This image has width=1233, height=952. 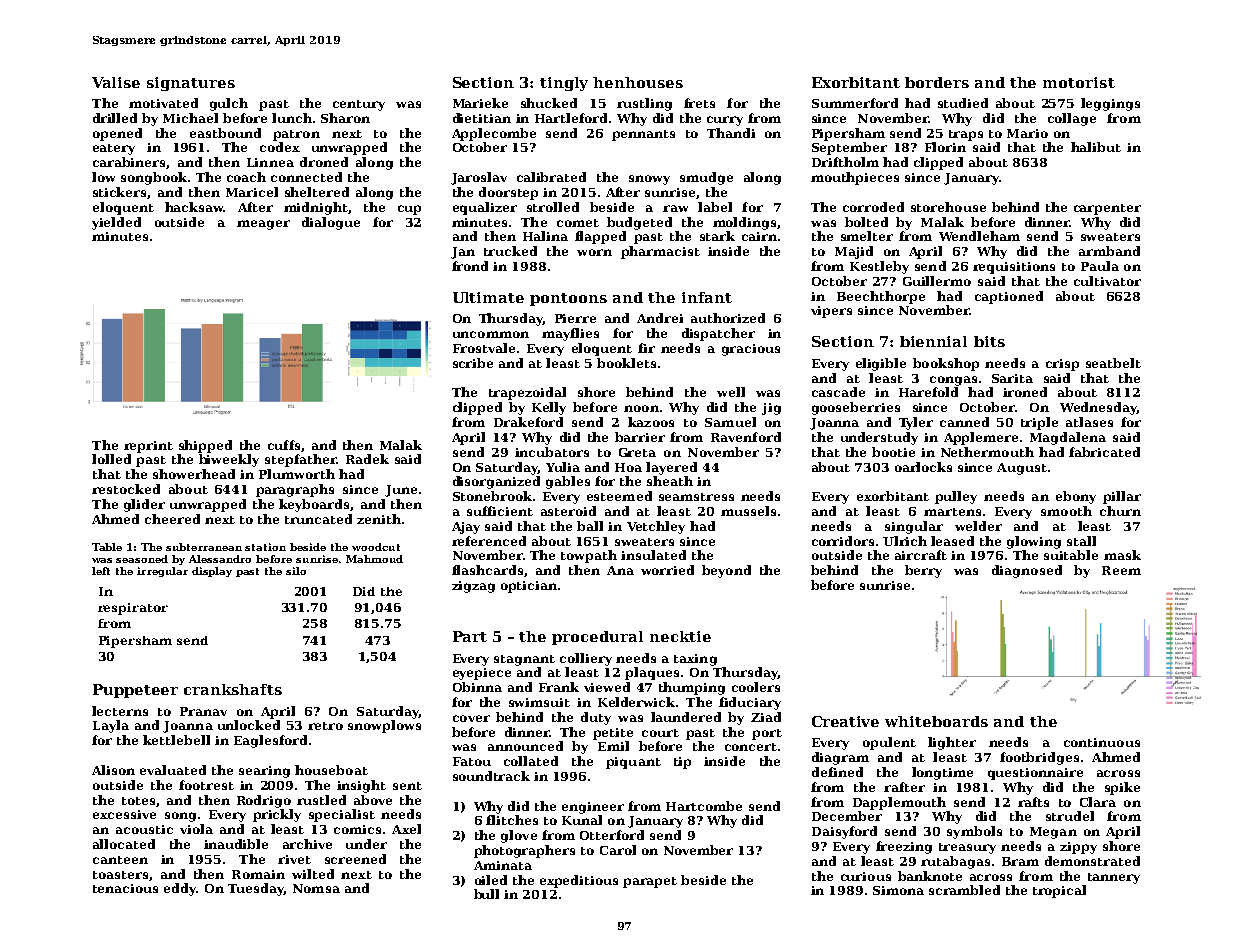 What do you see at coordinates (1027, 133) in the image?
I see `Mario` at bounding box center [1027, 133].
